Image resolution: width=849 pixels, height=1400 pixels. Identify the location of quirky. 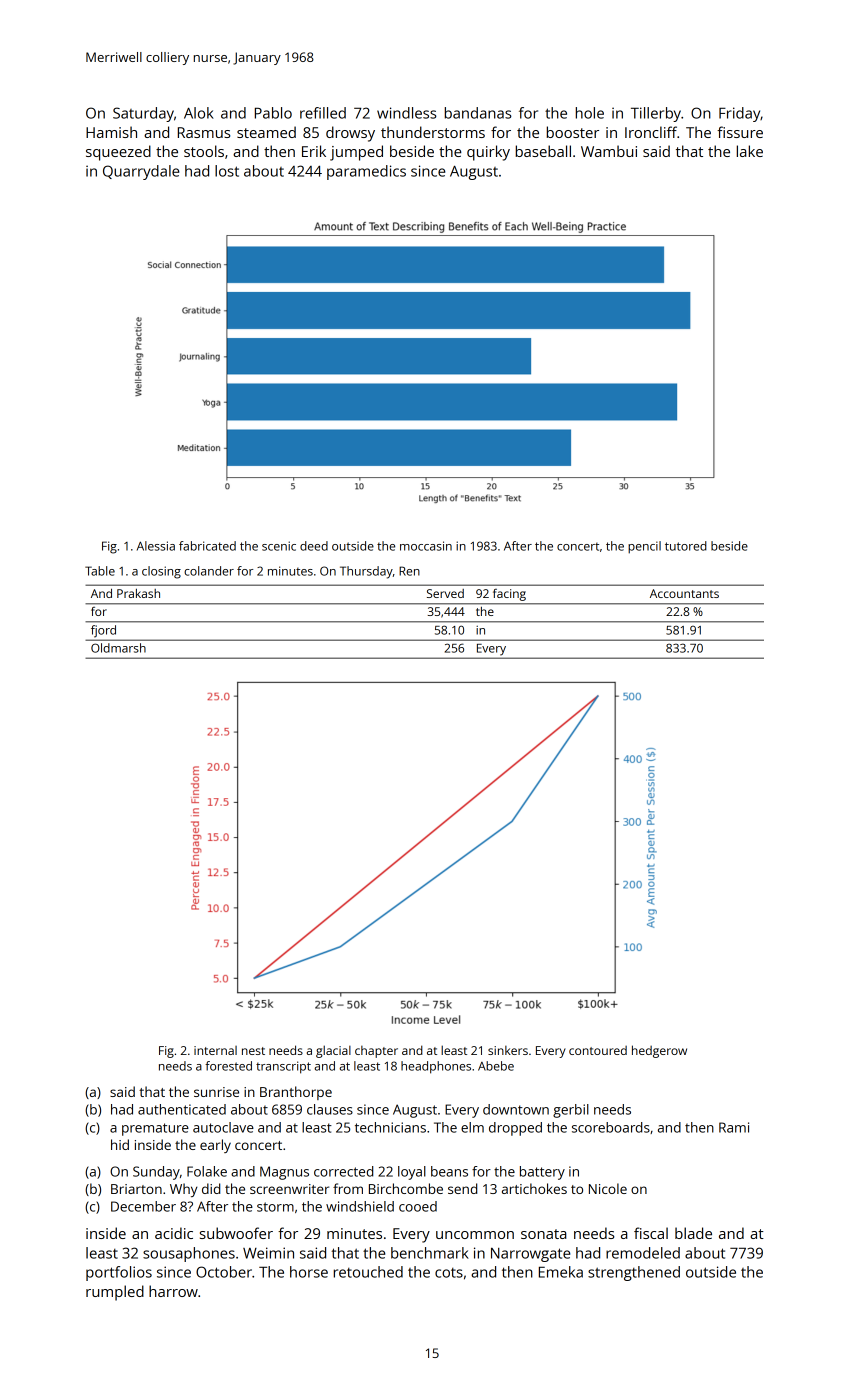
(488, 153).
